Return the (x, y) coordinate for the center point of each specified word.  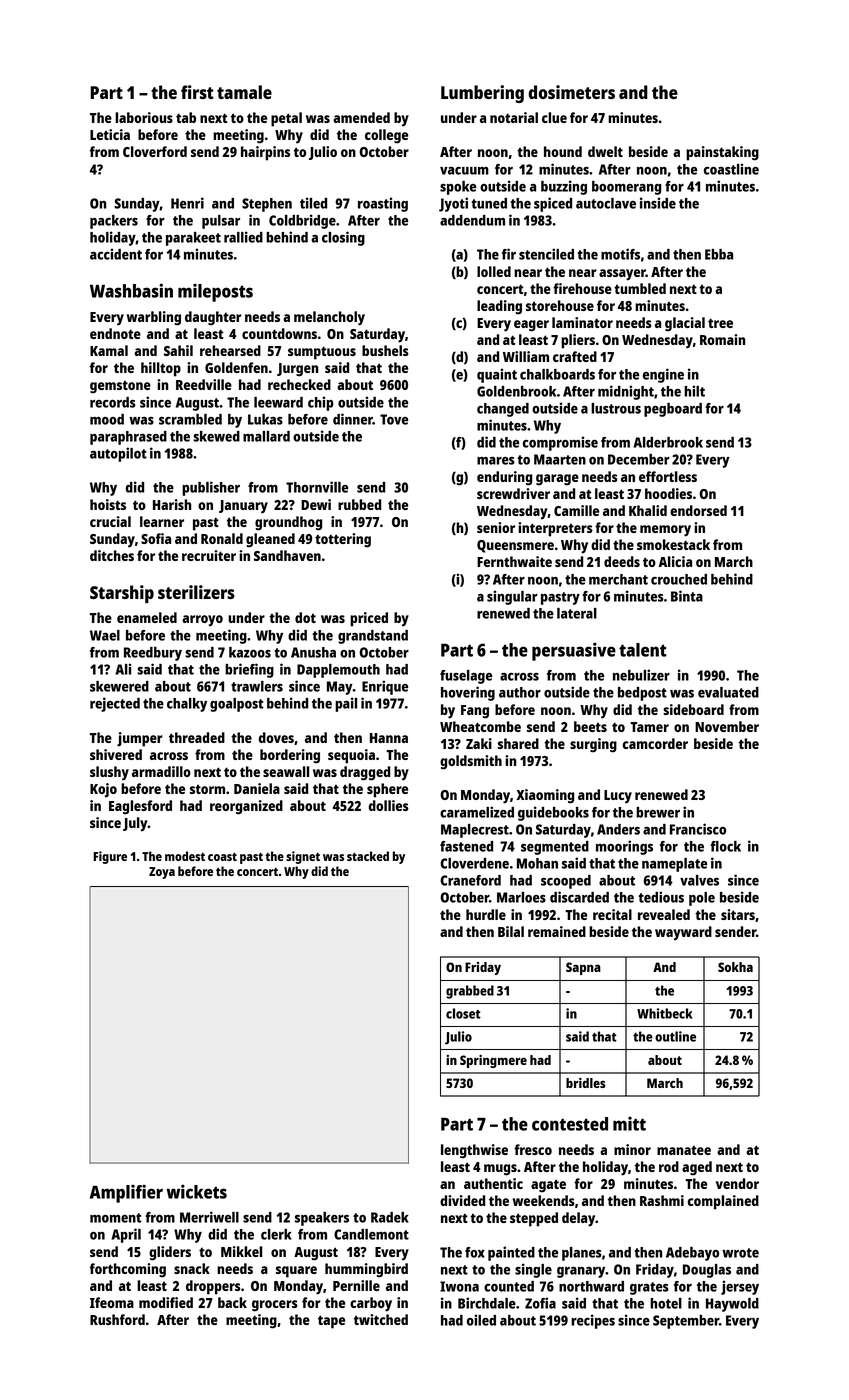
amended (361, 117)
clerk (276, 1234)
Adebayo (692, 1254)
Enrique (385, 687)
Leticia (110, 134)
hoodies (668, 493)
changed (503, 410)
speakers (322, 1219)
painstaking (722, 153)
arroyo (202, 621)
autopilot (118, 454)
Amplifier (126, 1193)
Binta (687, 596)
